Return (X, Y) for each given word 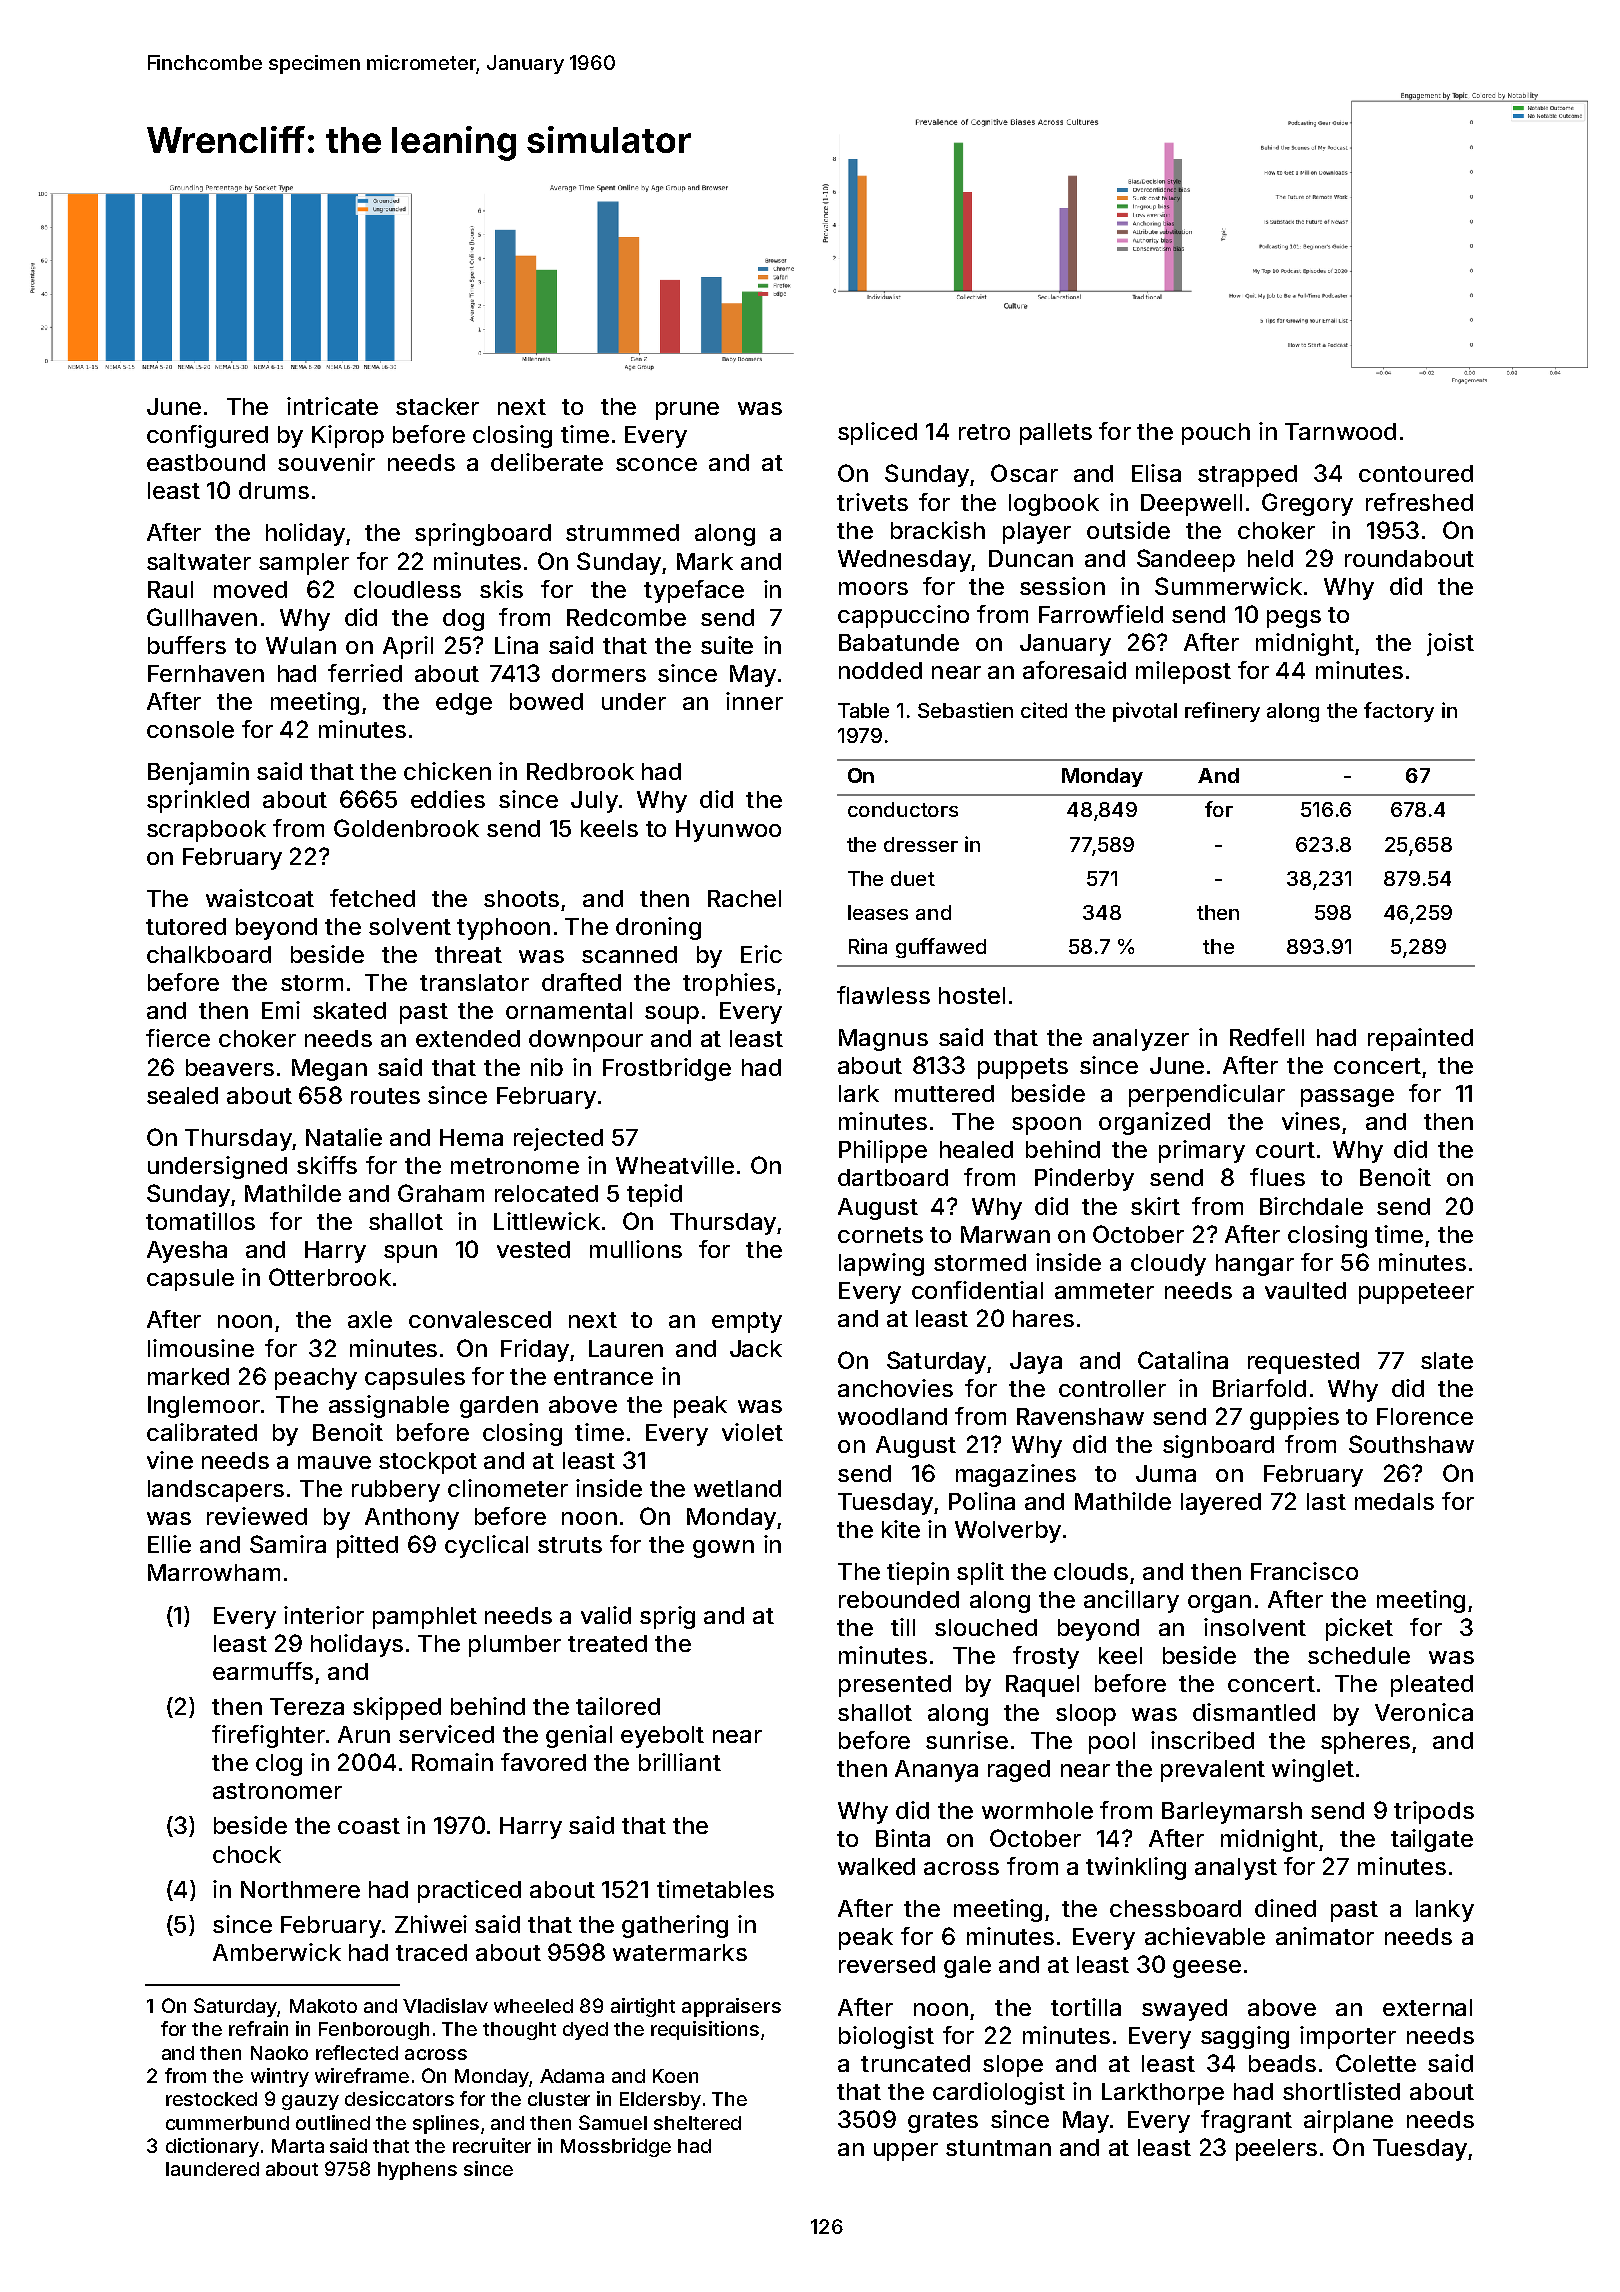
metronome (515, 1166)
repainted (1420, 1039)
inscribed (1202, 1740)
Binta (903, 1838)
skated (349, 1010)
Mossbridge (616, 2147)
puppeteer (1416, 1293)
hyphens (417, 2171)
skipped (397, 1708)
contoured (1416, 473)
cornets (880, 1235)
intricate (332, 406)
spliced (877, 433)
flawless (883, 995)
